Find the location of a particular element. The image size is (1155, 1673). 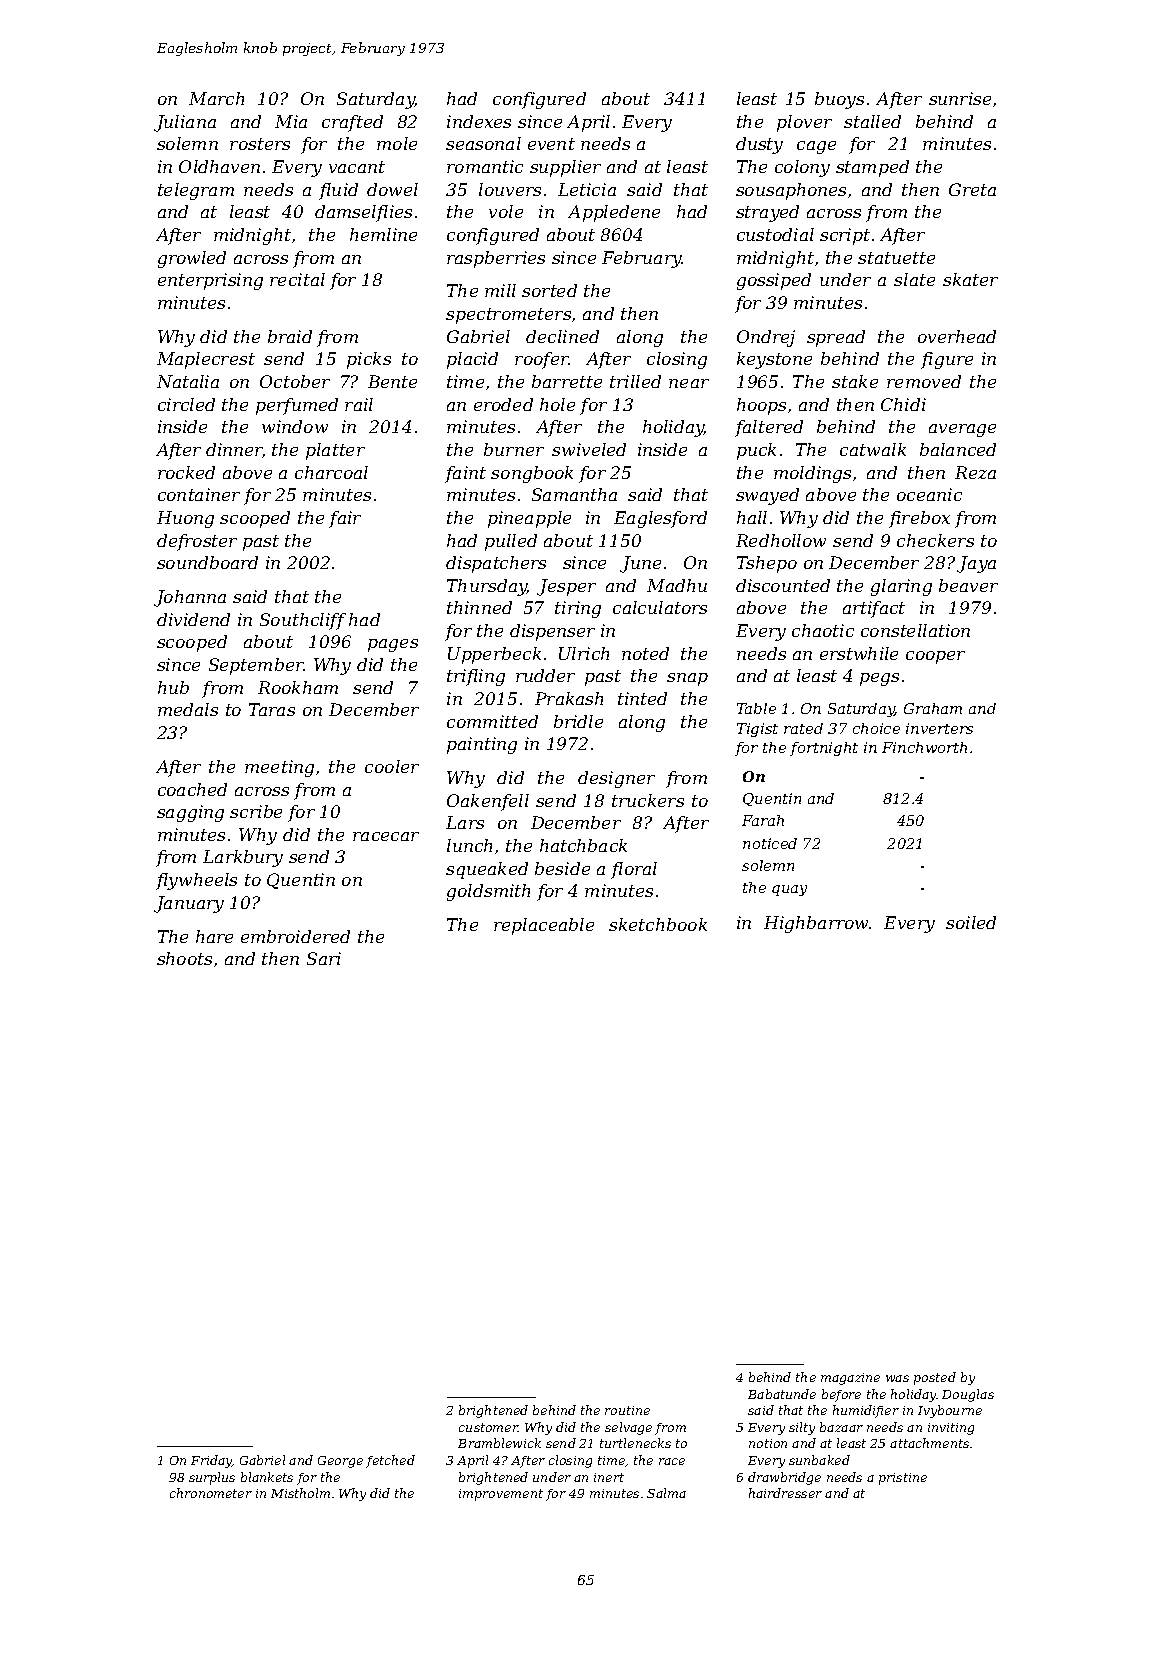

George is located at coordinates (340, 1462).
